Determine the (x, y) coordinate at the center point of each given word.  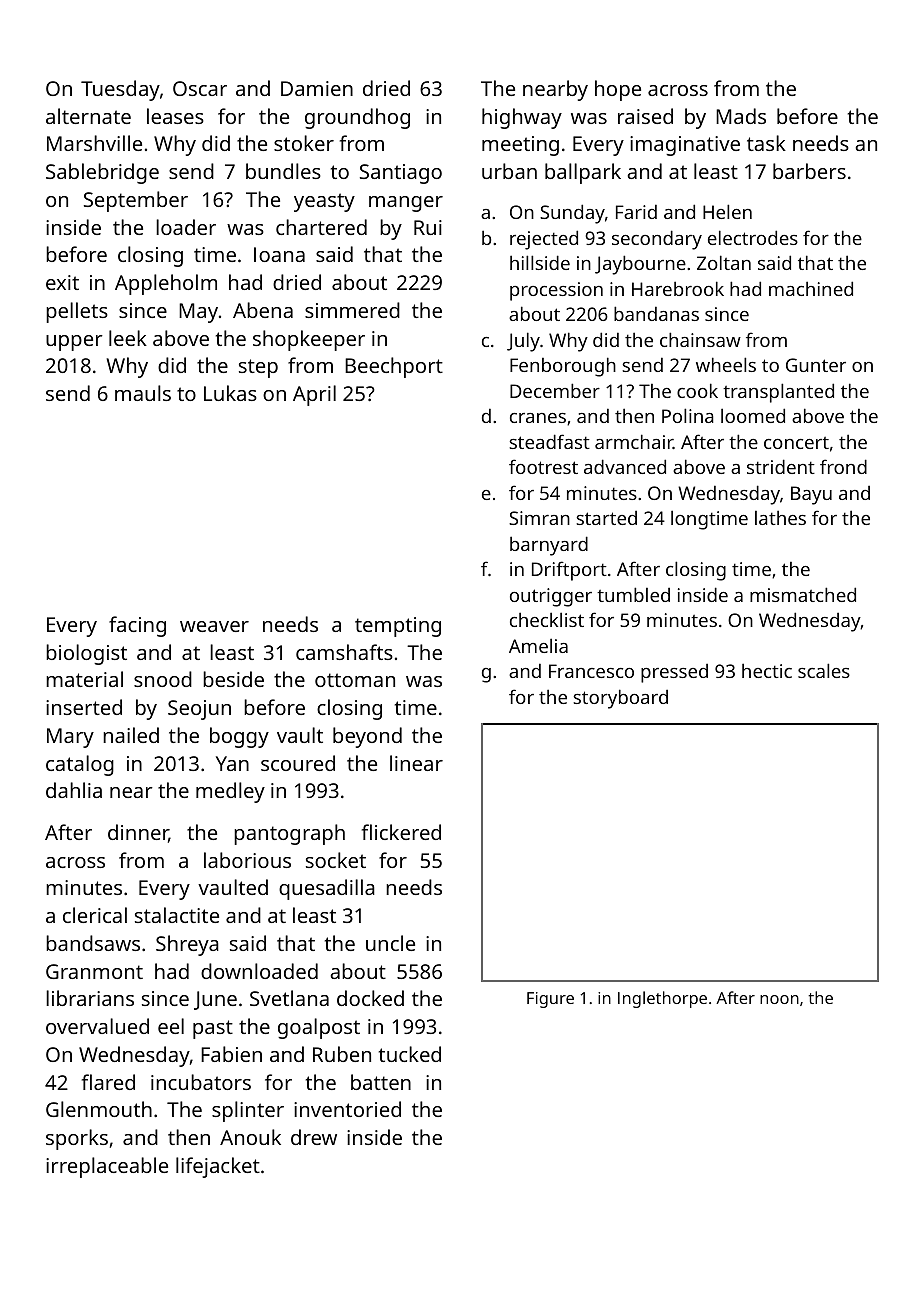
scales (824, 670)
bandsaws (93, 943)
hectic (767, 670)
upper (74, 343)
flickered (401, 832)
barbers (809, 171)
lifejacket (218, 1167)
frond (843, 466)
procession (556, 291)
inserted (84, 707)
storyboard (620, 699)
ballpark (583, 173)
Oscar (200, 88)
